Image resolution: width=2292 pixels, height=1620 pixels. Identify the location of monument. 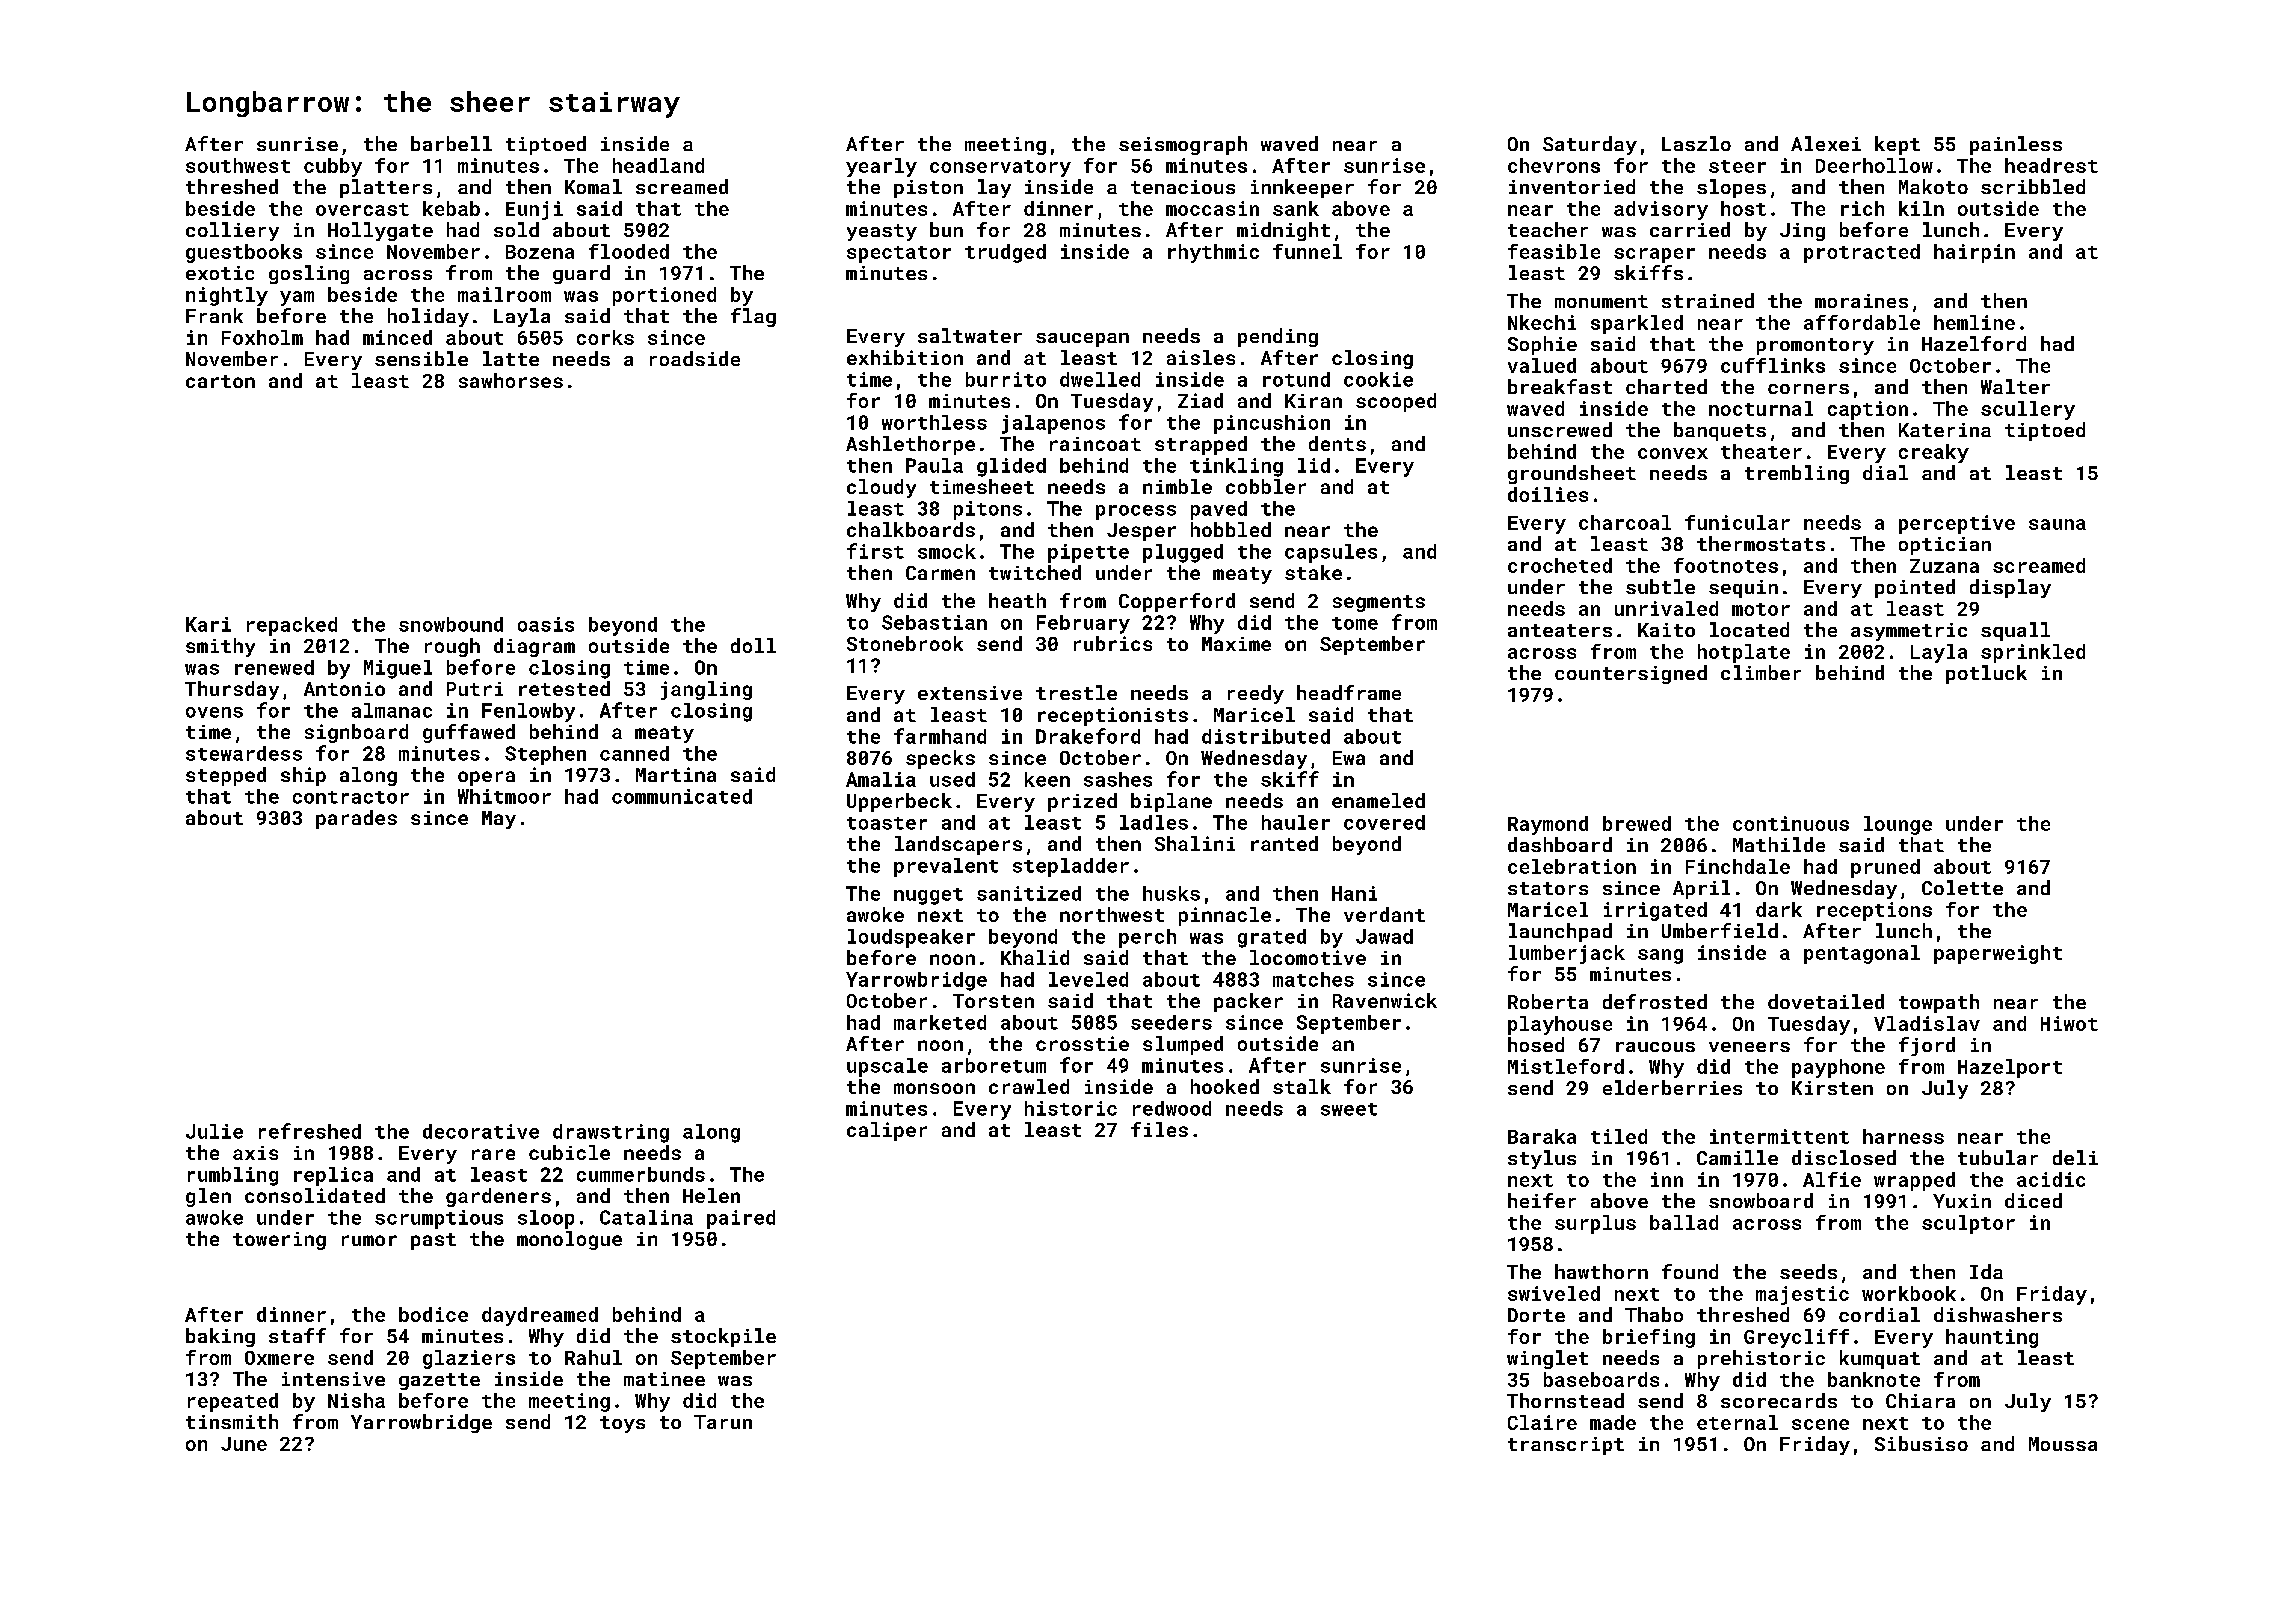
(1601, 301).
